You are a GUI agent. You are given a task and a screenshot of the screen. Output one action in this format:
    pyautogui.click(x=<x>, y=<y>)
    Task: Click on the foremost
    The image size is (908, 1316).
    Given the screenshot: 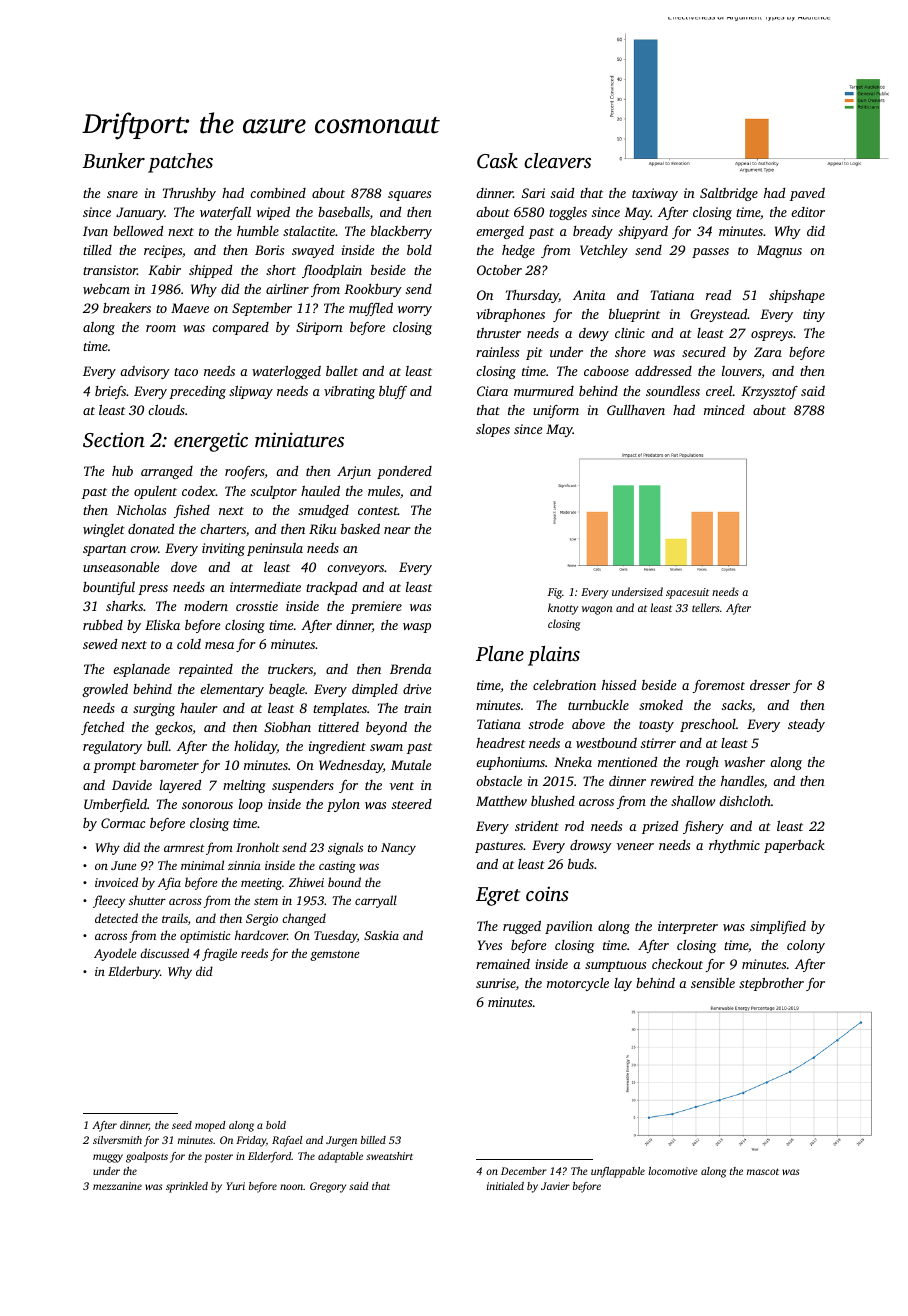 What is the action you would take?
    pyautogui.click(x=719, y=686)
